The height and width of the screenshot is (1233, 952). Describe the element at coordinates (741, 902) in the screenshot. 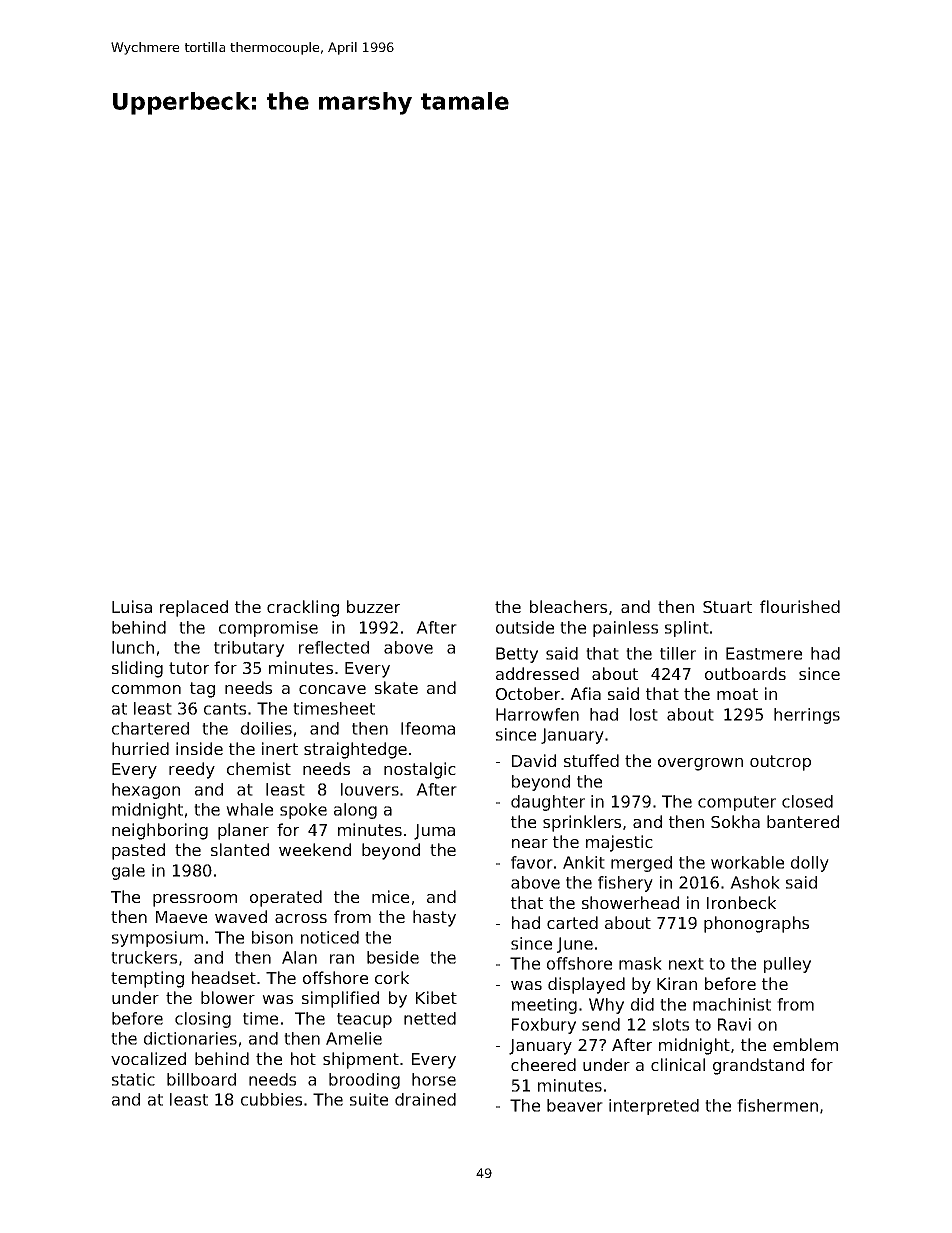

I see `Ironbeck` at that location.
